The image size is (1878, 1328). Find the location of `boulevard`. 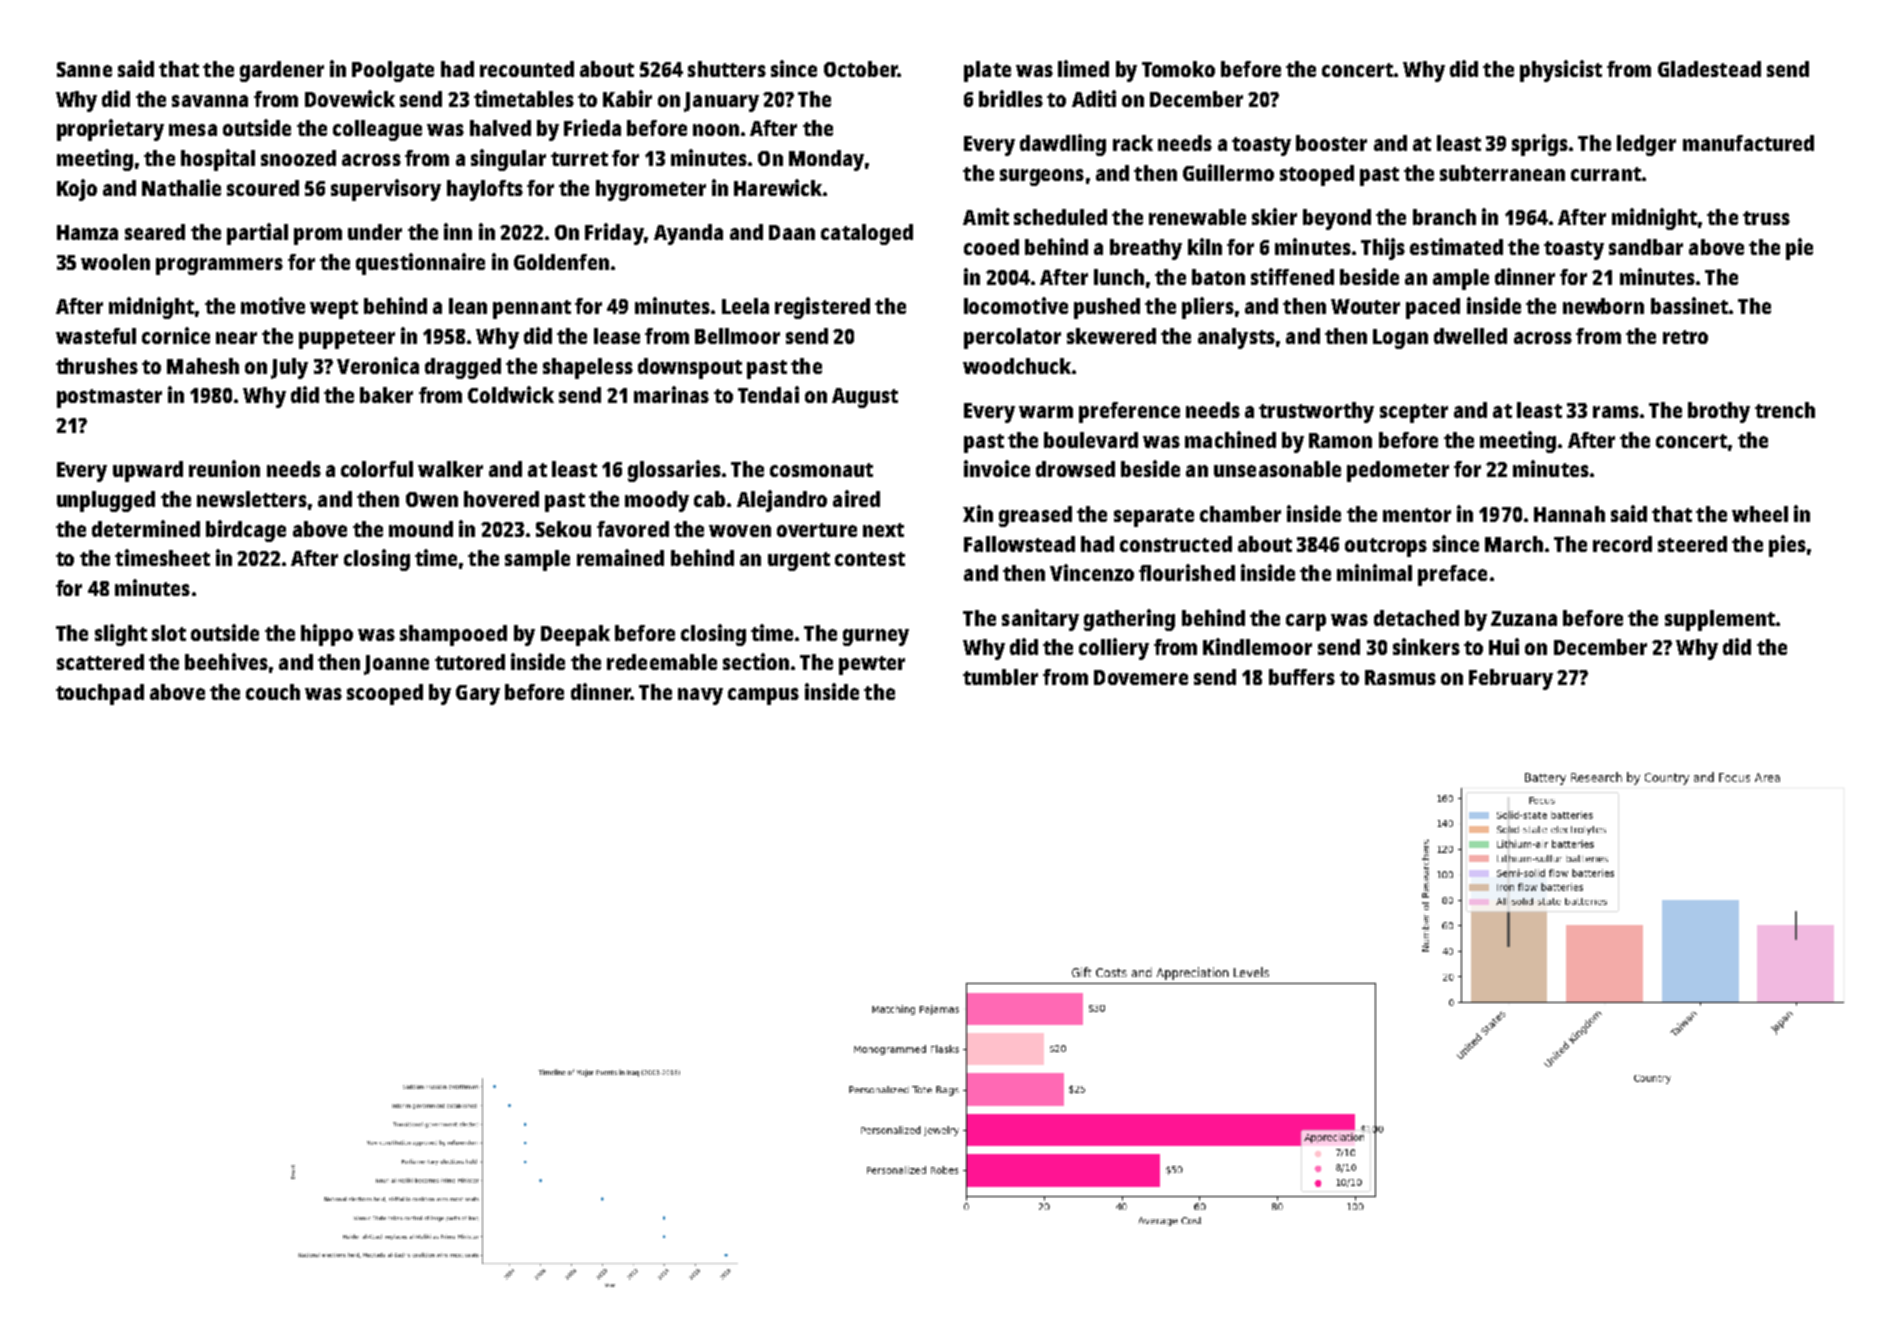

boulevard is located at coordinates (1091, 440).
